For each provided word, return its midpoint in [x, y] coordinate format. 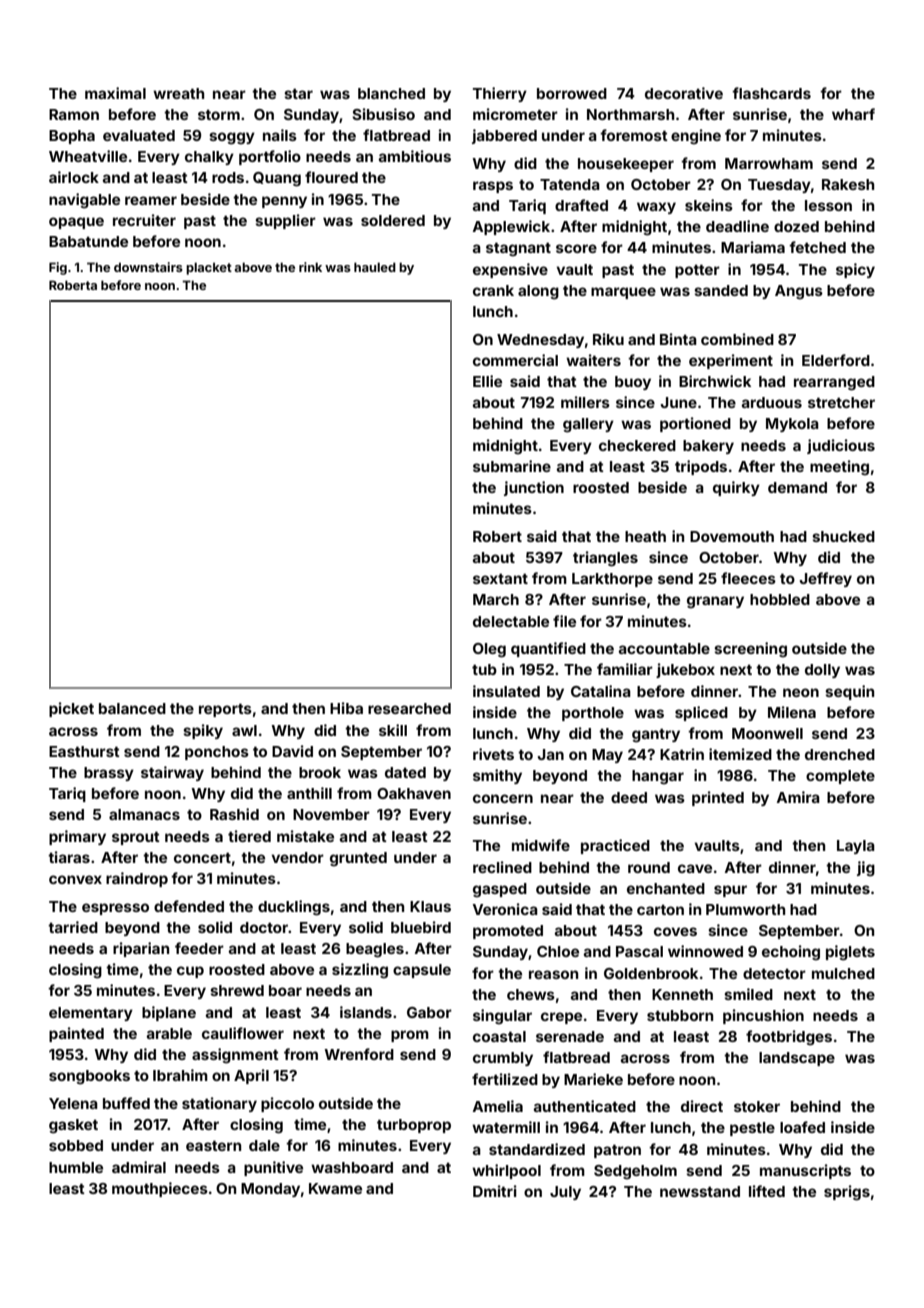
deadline [737, 226]
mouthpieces [160, 1189]
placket [209, 268]
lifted [767, 1191]
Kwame [335, 1188]
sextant [500, 578]
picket [71, 709]
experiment [731, 361]
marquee [623, 293]
